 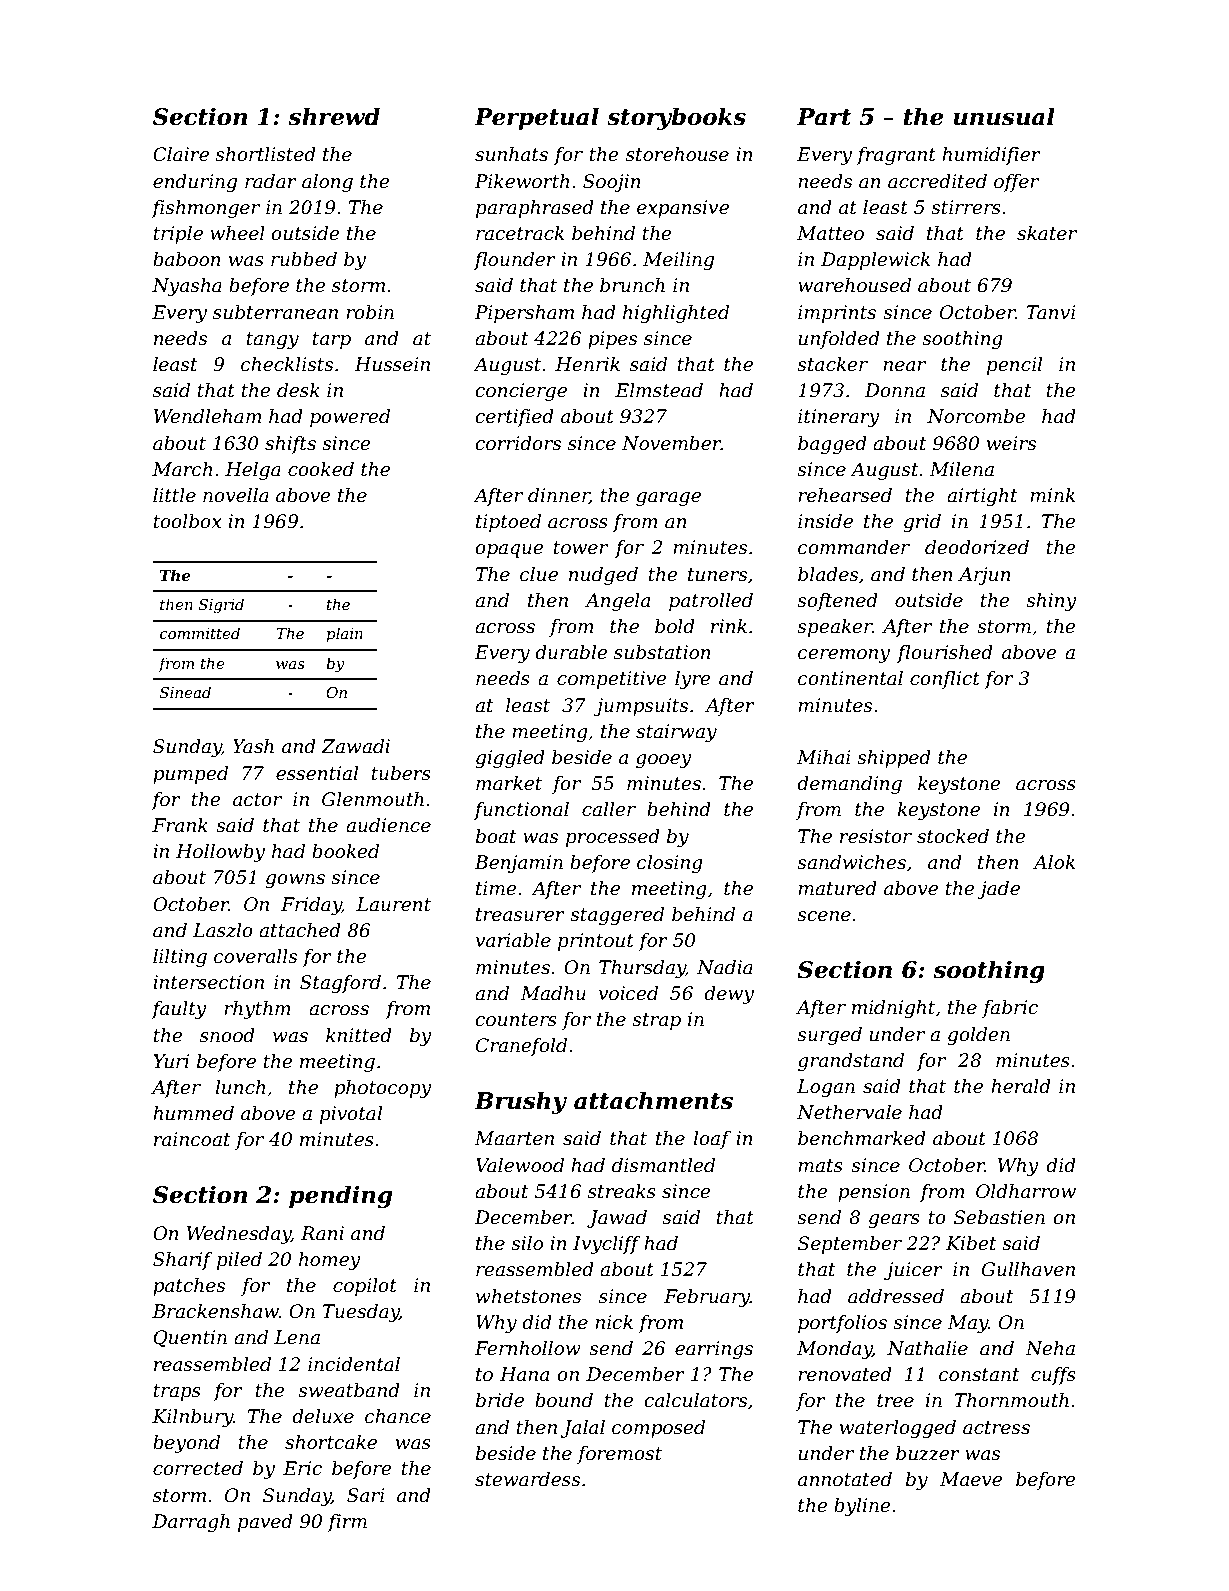 What do you see at coordinates (535, 209) in the screenshot?
I see `paraphrased` at bounding box center [535, 209].
